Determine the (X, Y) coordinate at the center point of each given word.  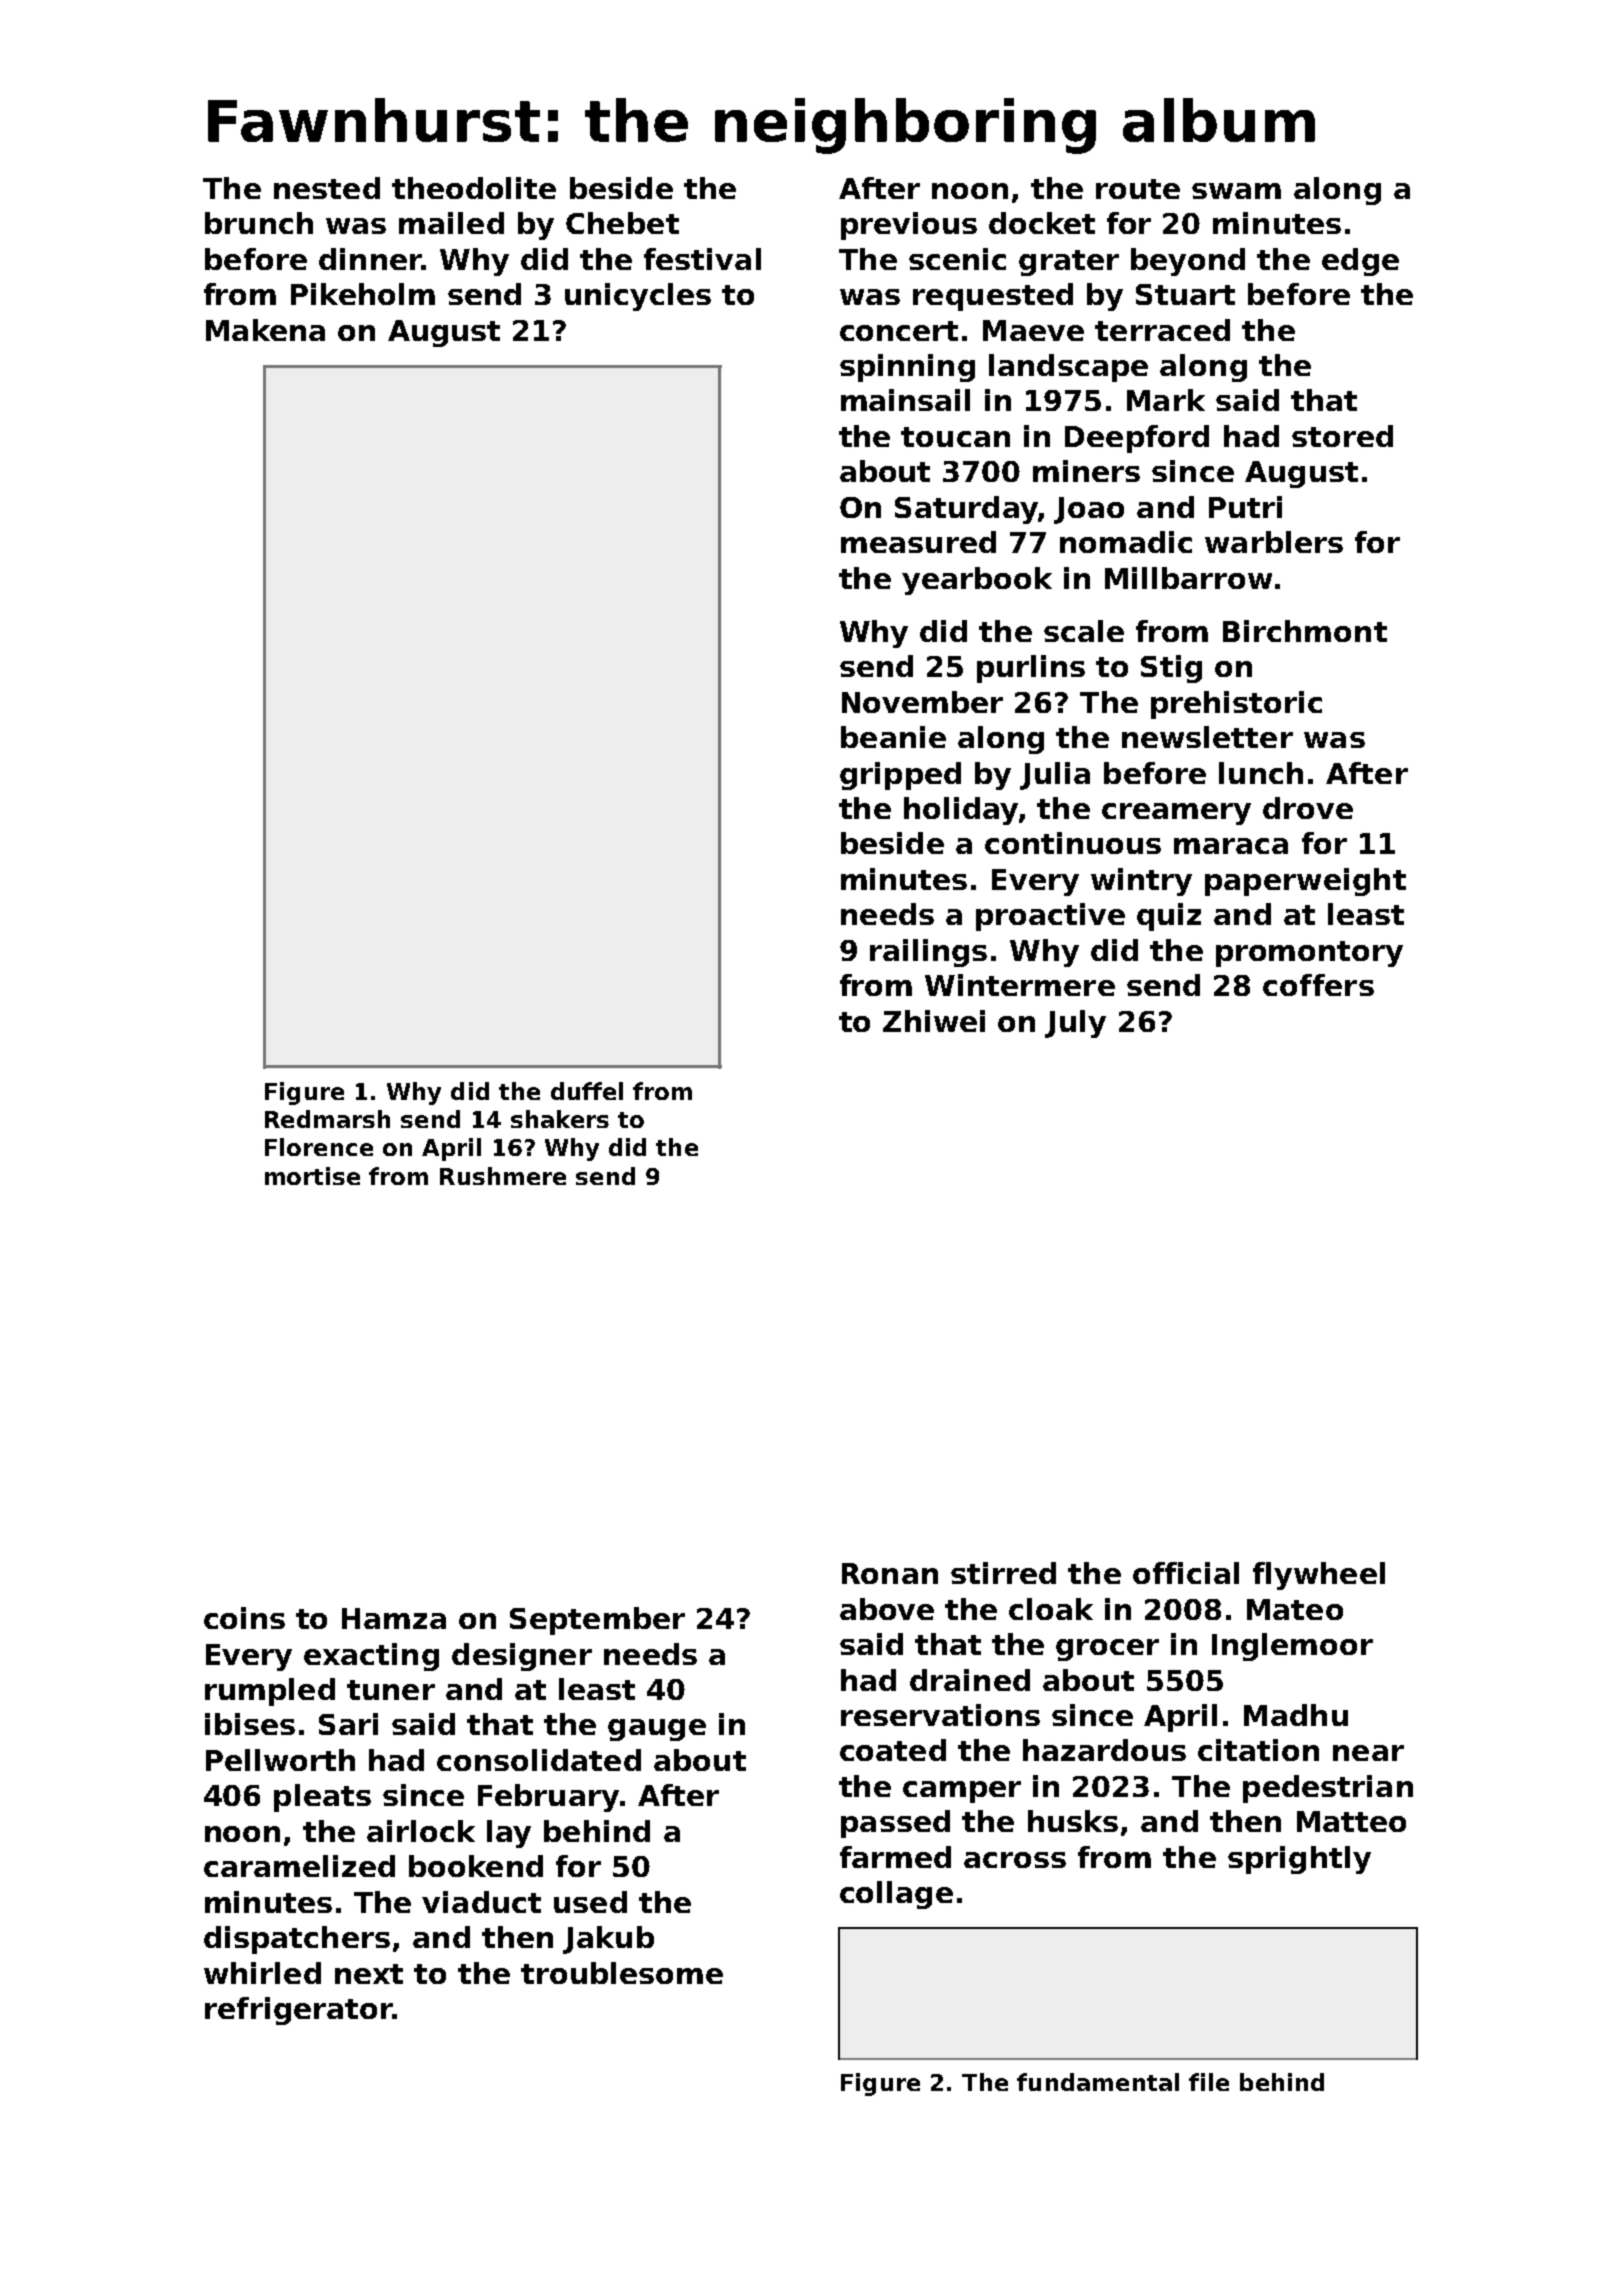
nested (327, 188)
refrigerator (299, 2011)
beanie (893, 737)
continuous (1073, 843)
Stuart (1185, 294)
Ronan (890, 1573)
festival (702, 259)
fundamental (1098, 2082)
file (1209, 2082)
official (1186, 1573)
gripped (900, 776)
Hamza (394, 1618)
